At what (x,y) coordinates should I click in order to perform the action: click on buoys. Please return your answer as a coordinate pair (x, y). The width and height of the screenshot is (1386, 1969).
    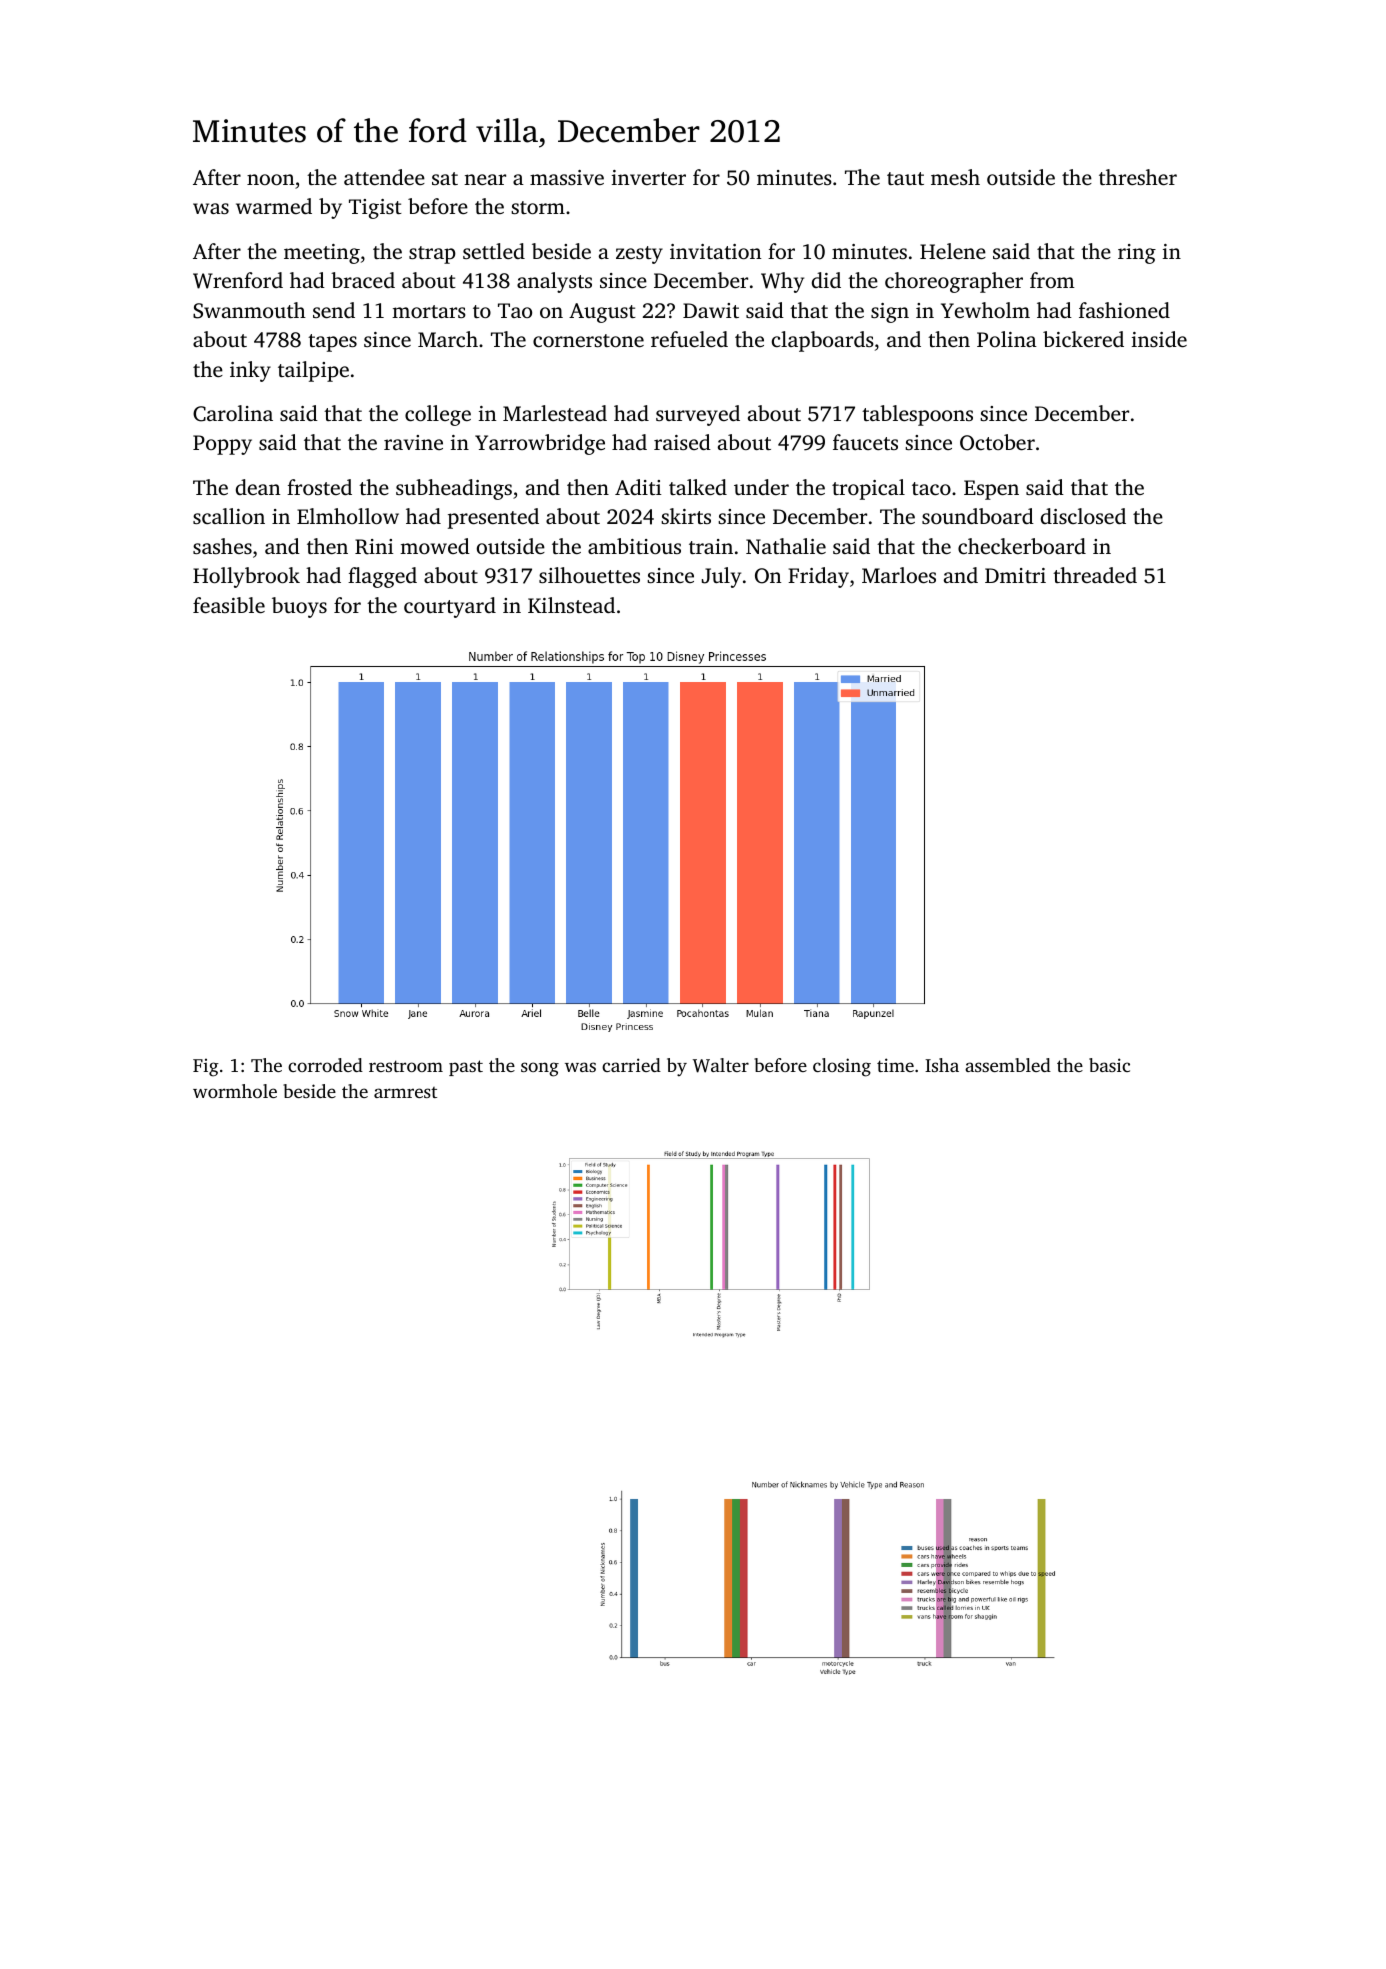
    Looking at the image, I should click on (299, 607).
